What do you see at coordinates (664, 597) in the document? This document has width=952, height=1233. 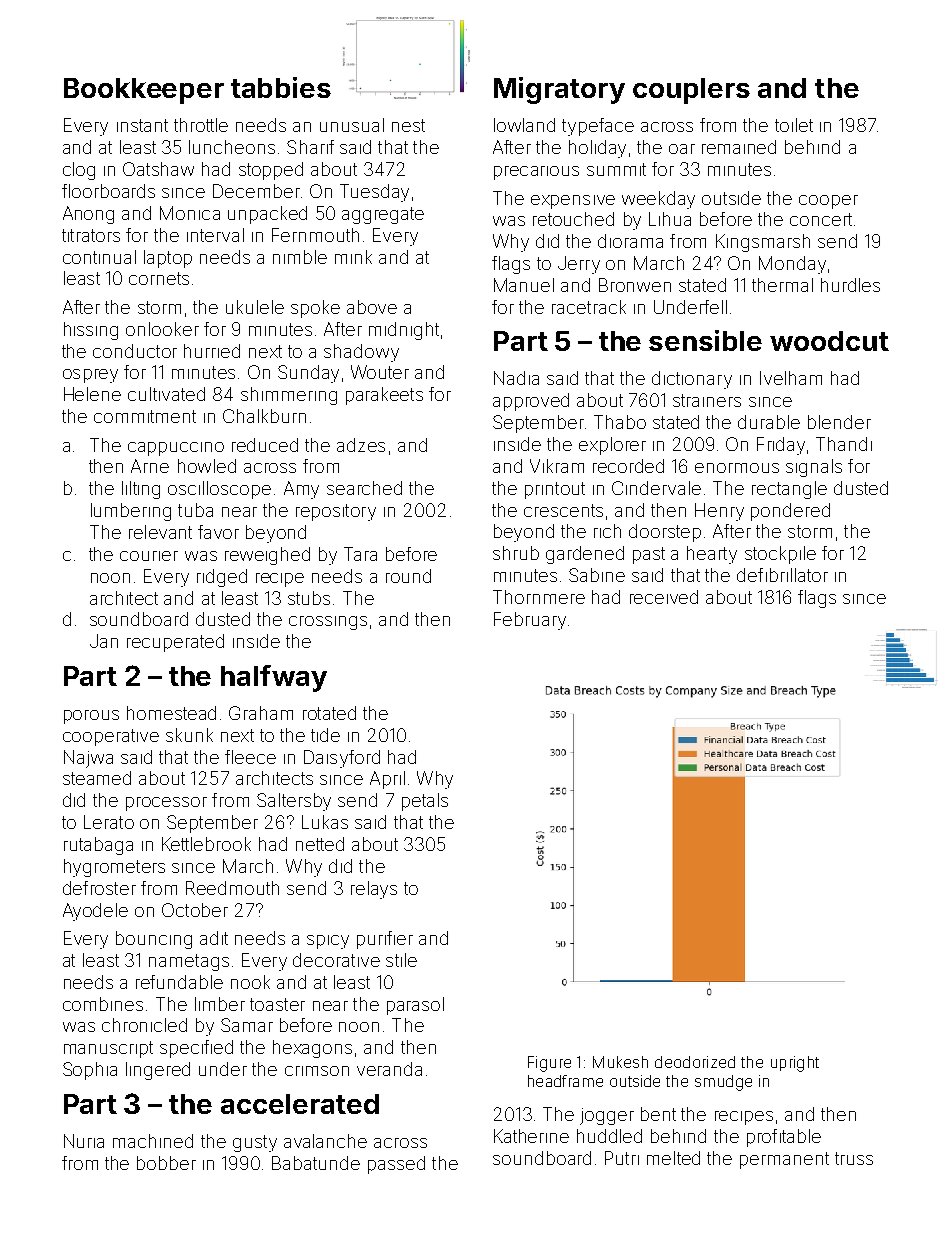 I see `received` at bounding box center [664, 597].
